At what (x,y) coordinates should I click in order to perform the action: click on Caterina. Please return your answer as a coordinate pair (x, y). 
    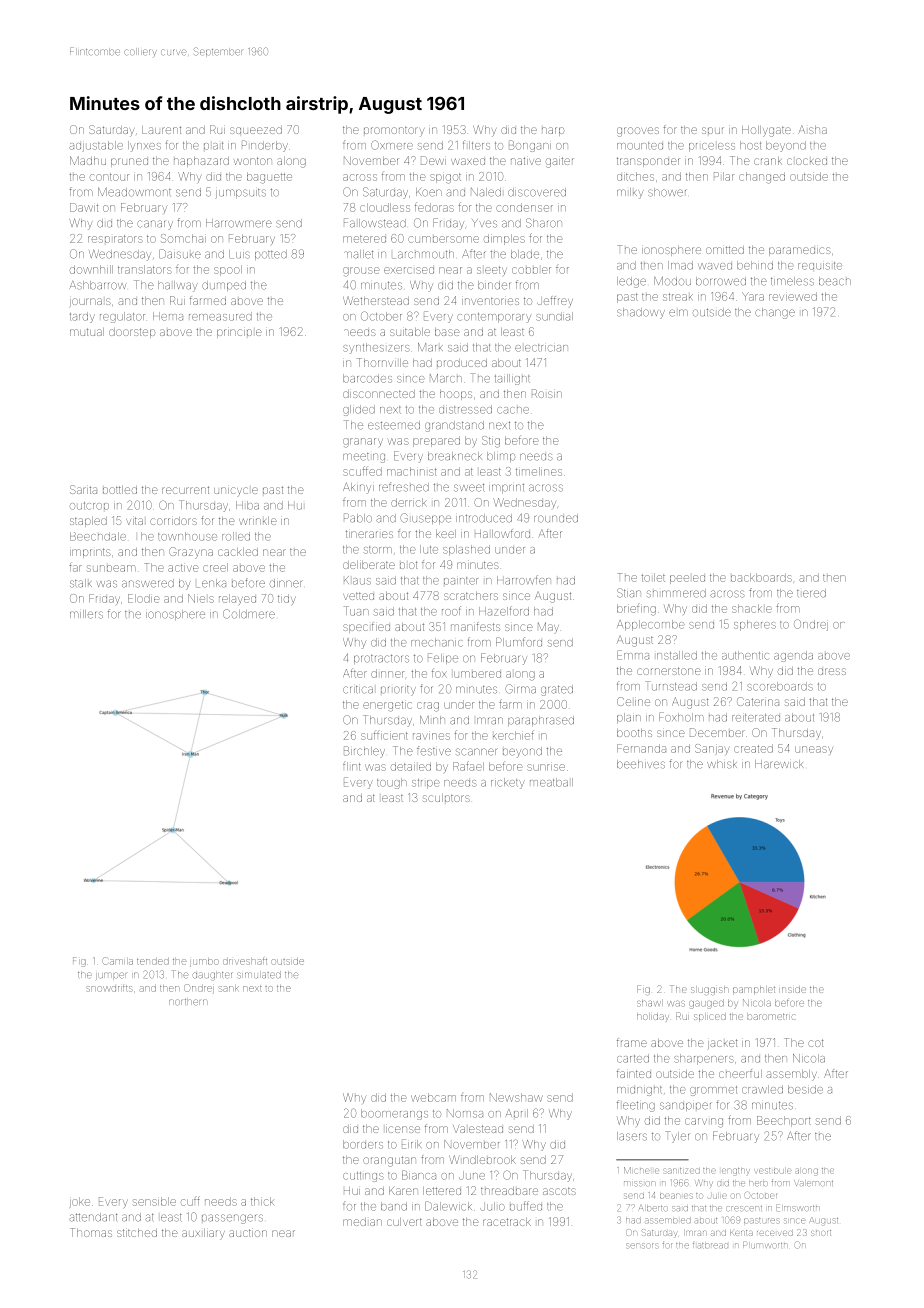
    Looking at the image, I should click on (758, 701).
